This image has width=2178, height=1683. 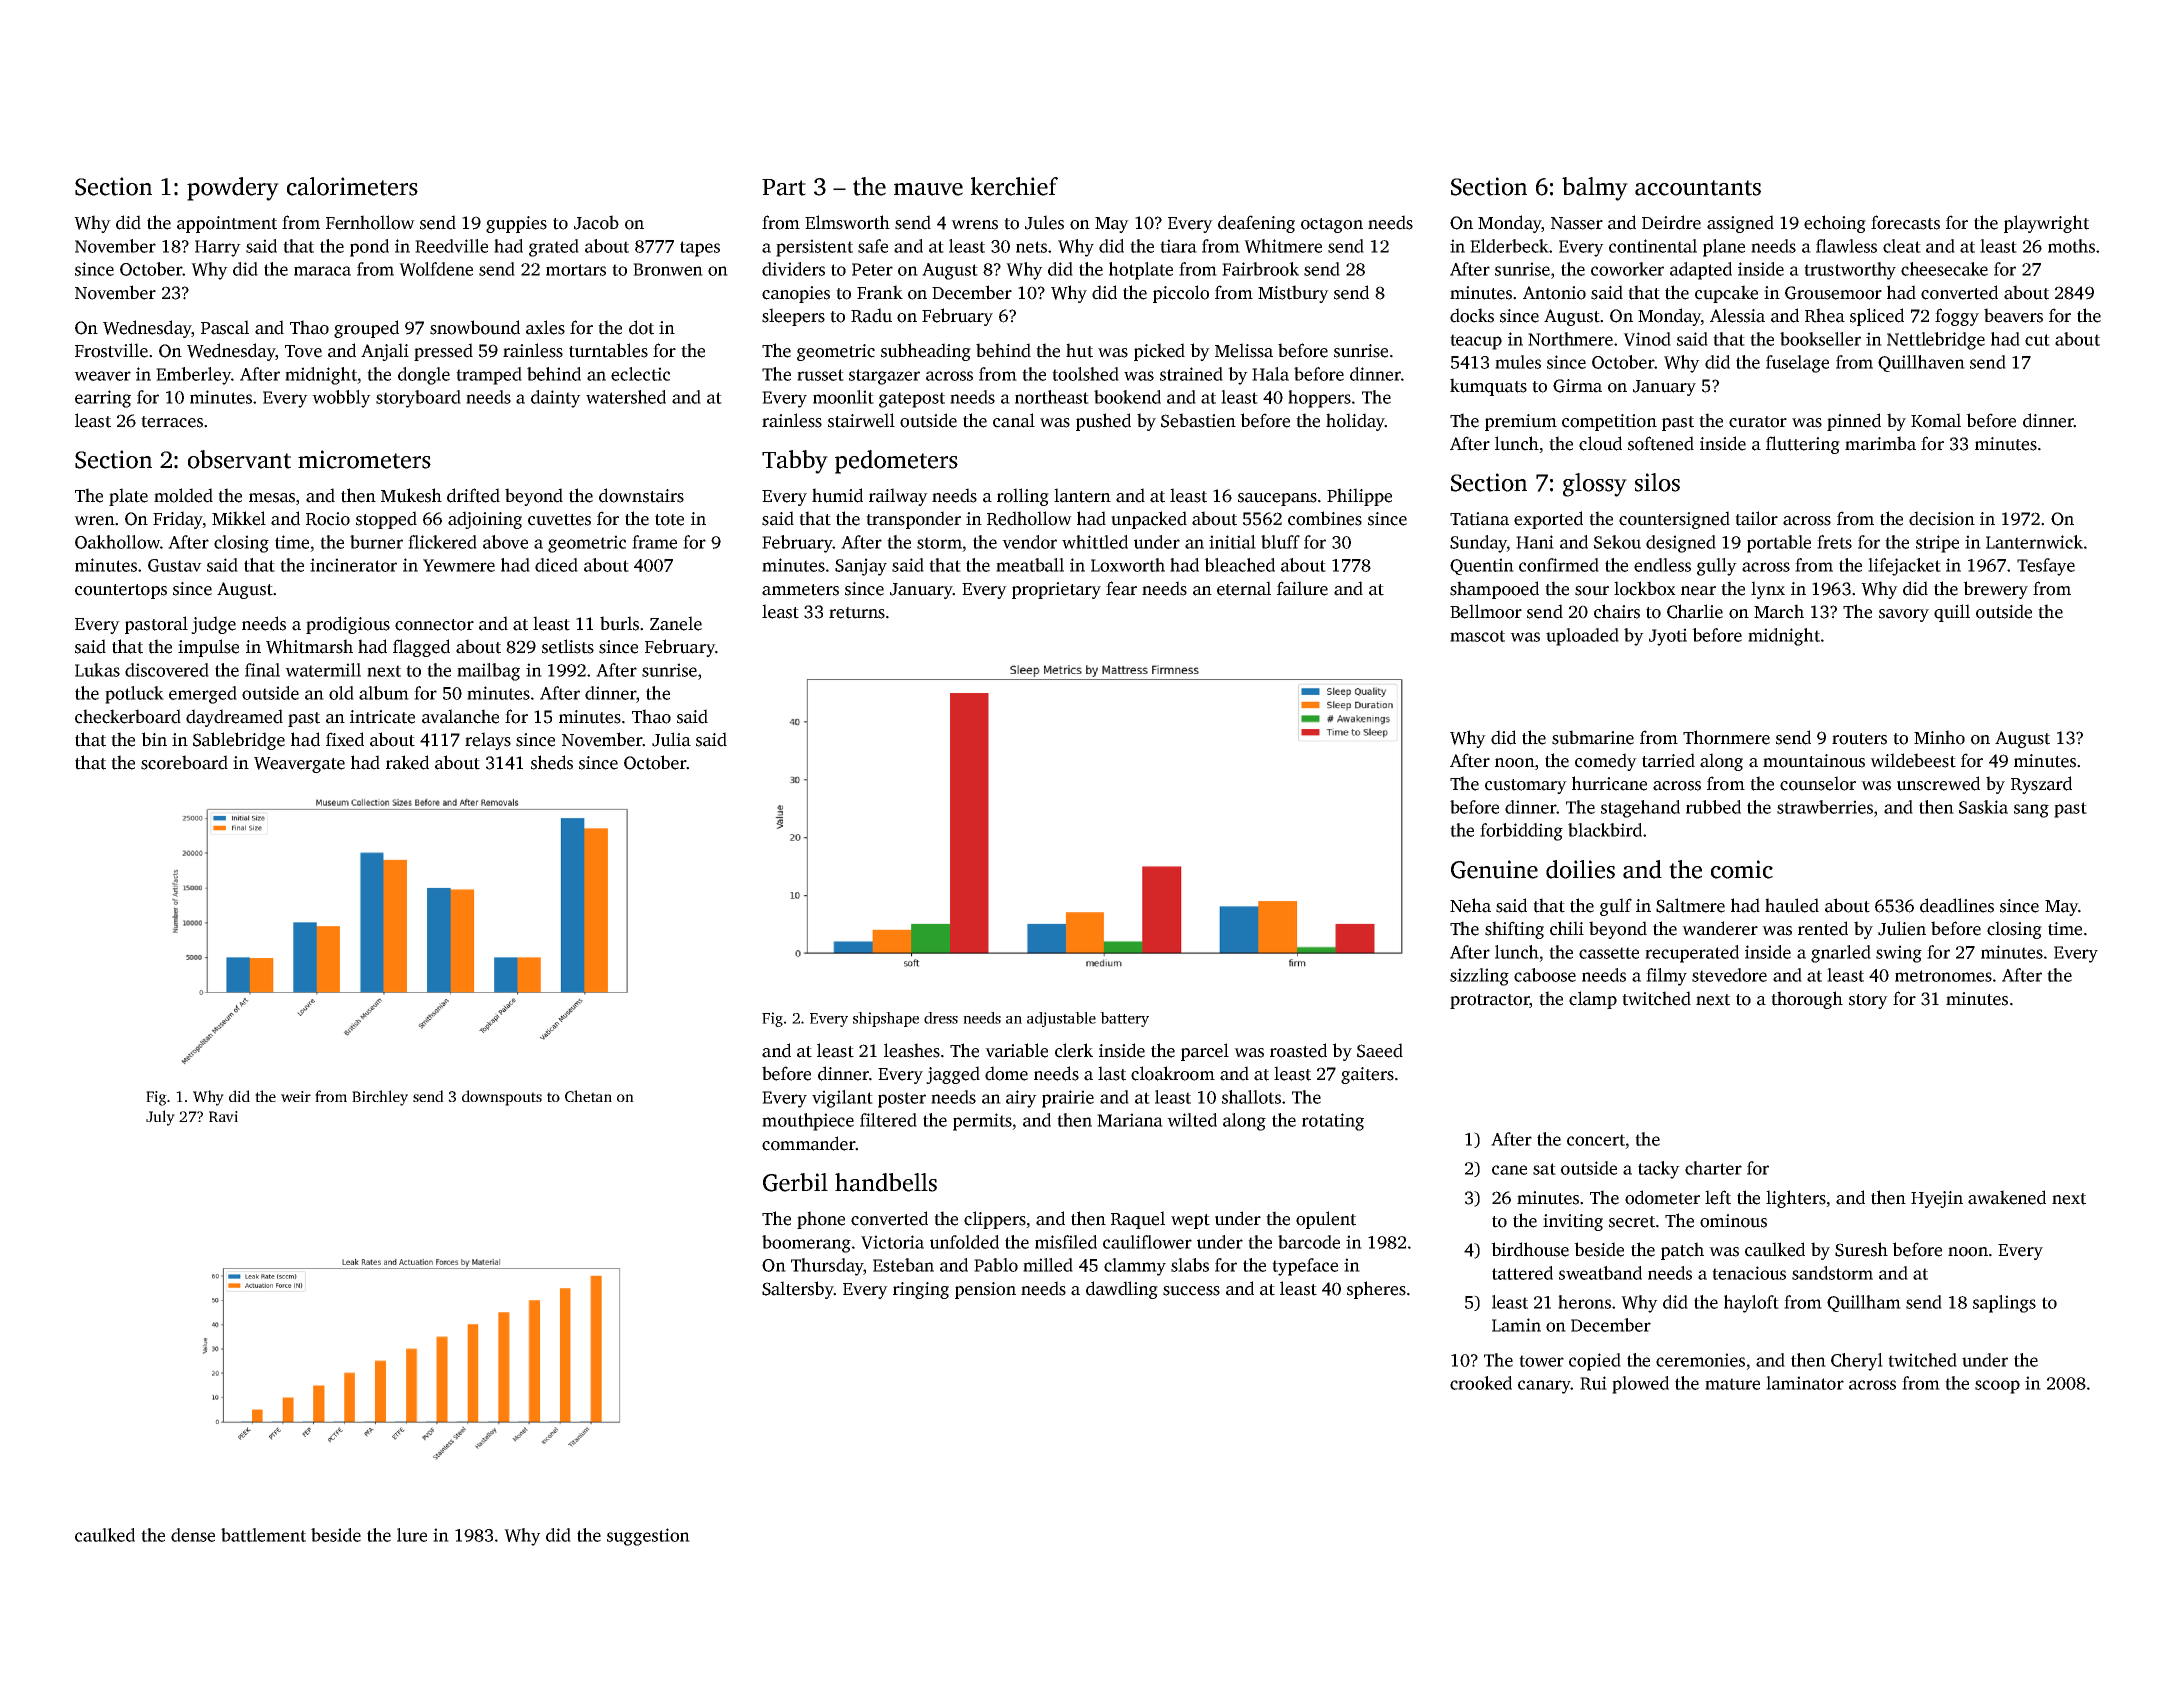 What do you see at coordinates (671, 739) in the image?
I see `Julia` at bounding box center [671, 739].
